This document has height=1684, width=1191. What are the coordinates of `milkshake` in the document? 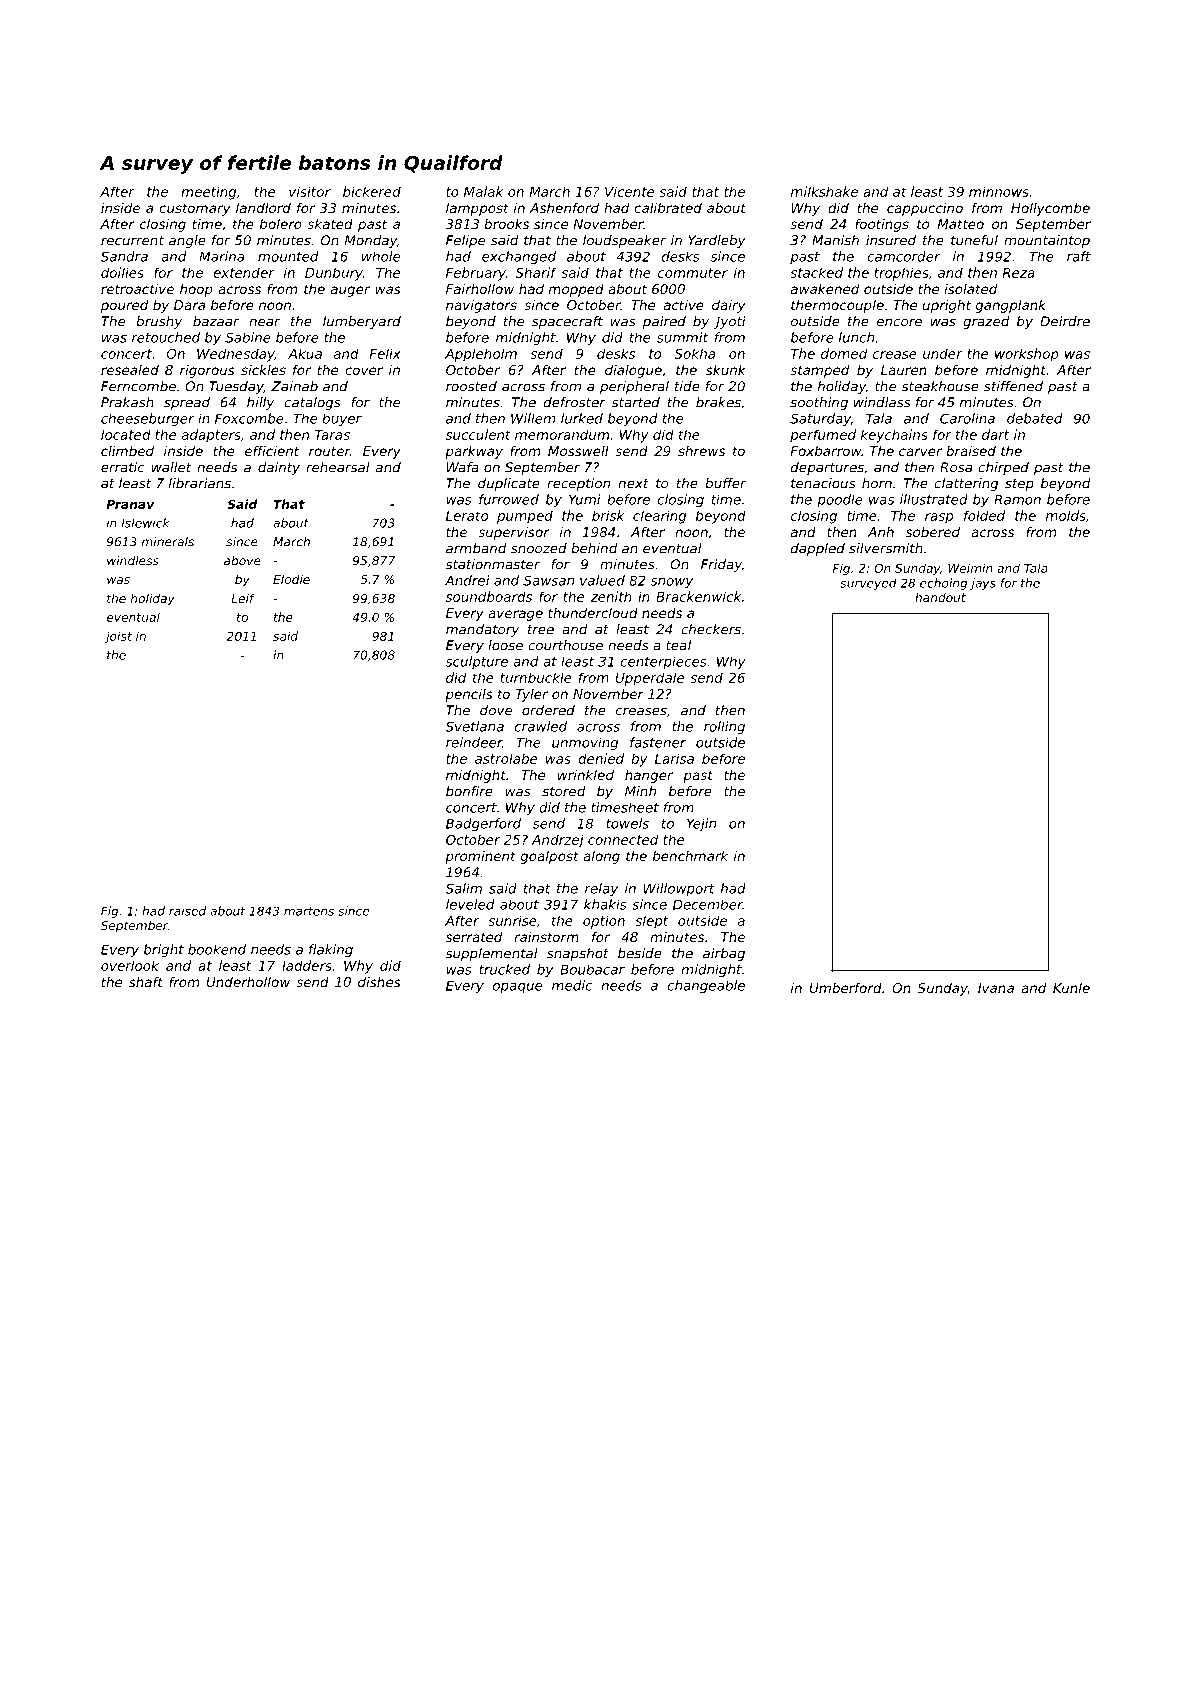 It's located at (824, 191).
